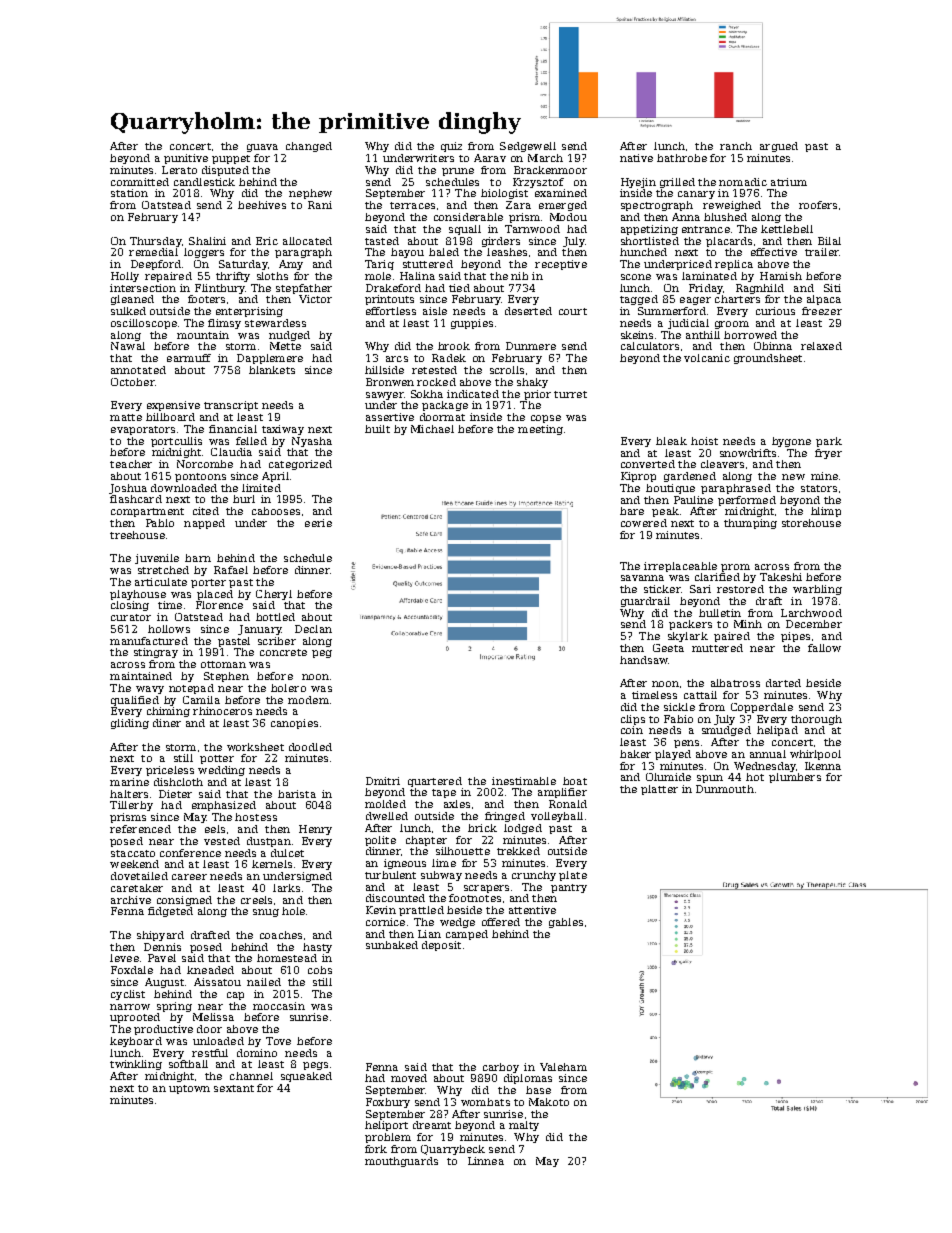  Describe the element at coordinates (549, 1102) in the page. I see `Makoto` at that location.
